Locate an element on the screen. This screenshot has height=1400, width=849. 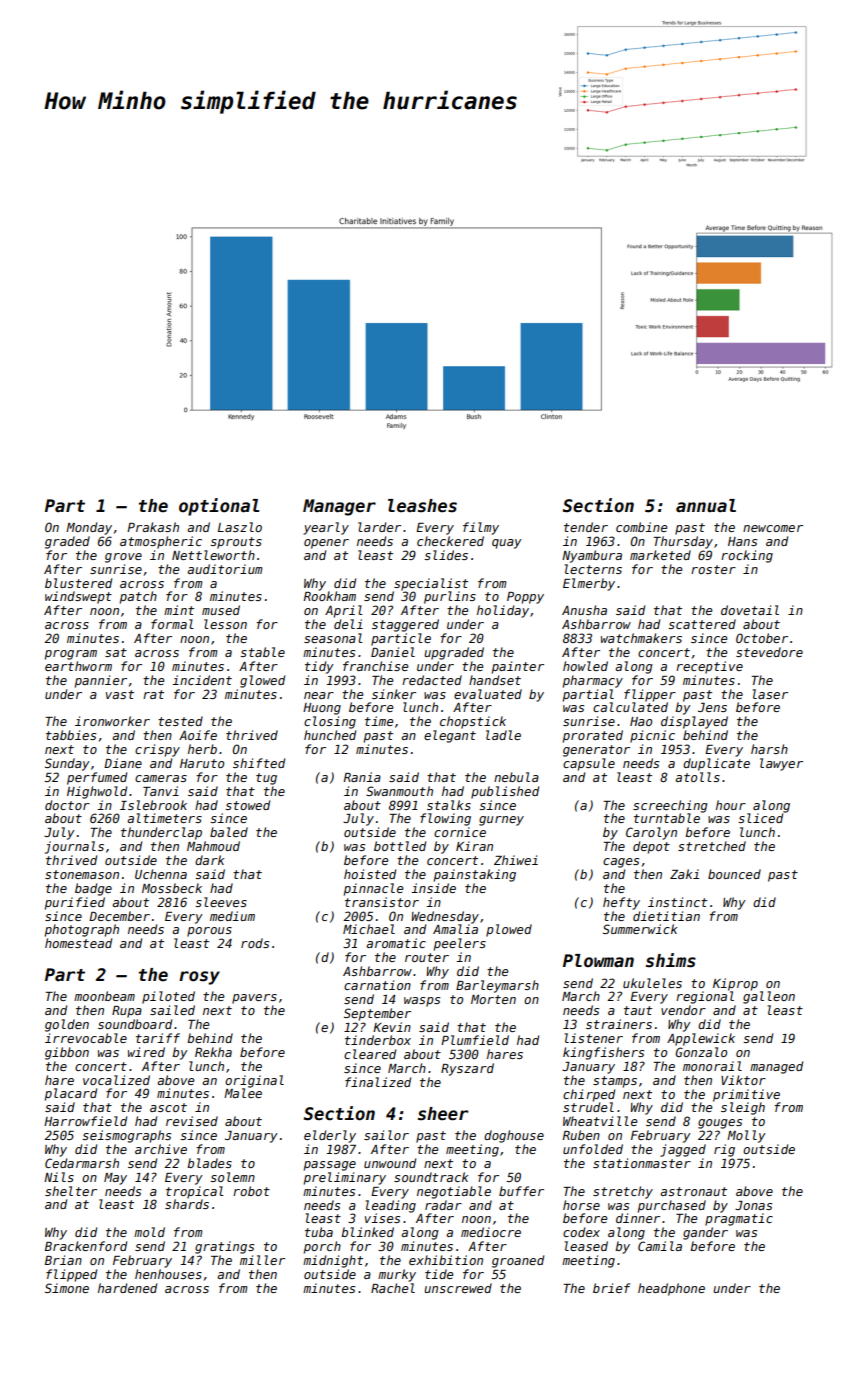
unscrewed is located at coordinates (458, 1288).
